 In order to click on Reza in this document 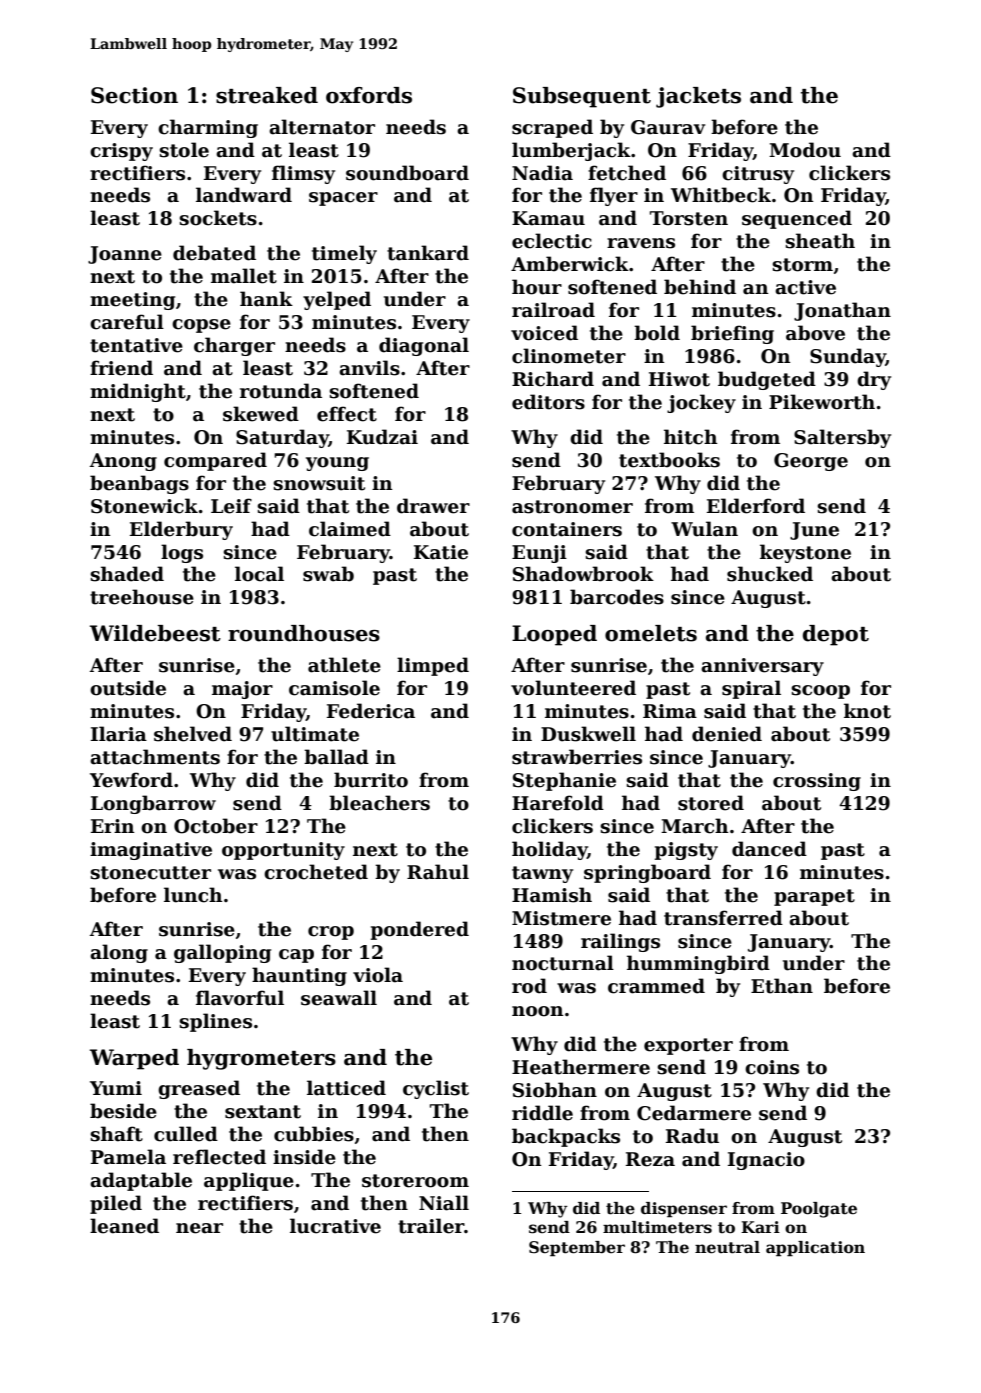, I will do `click(650, 1159)`.
